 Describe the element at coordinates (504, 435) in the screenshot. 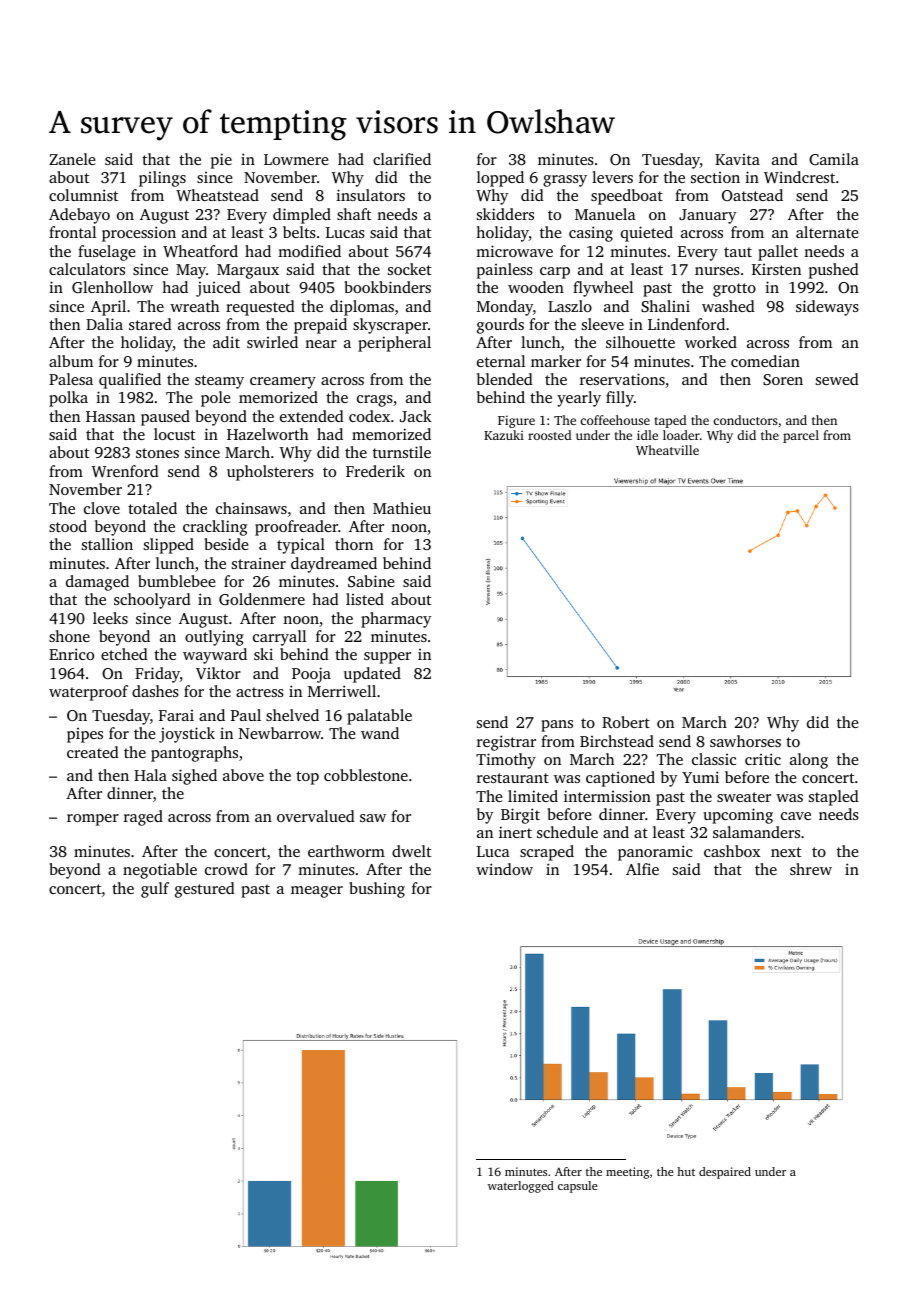

I see `Kazuki` at that location.
